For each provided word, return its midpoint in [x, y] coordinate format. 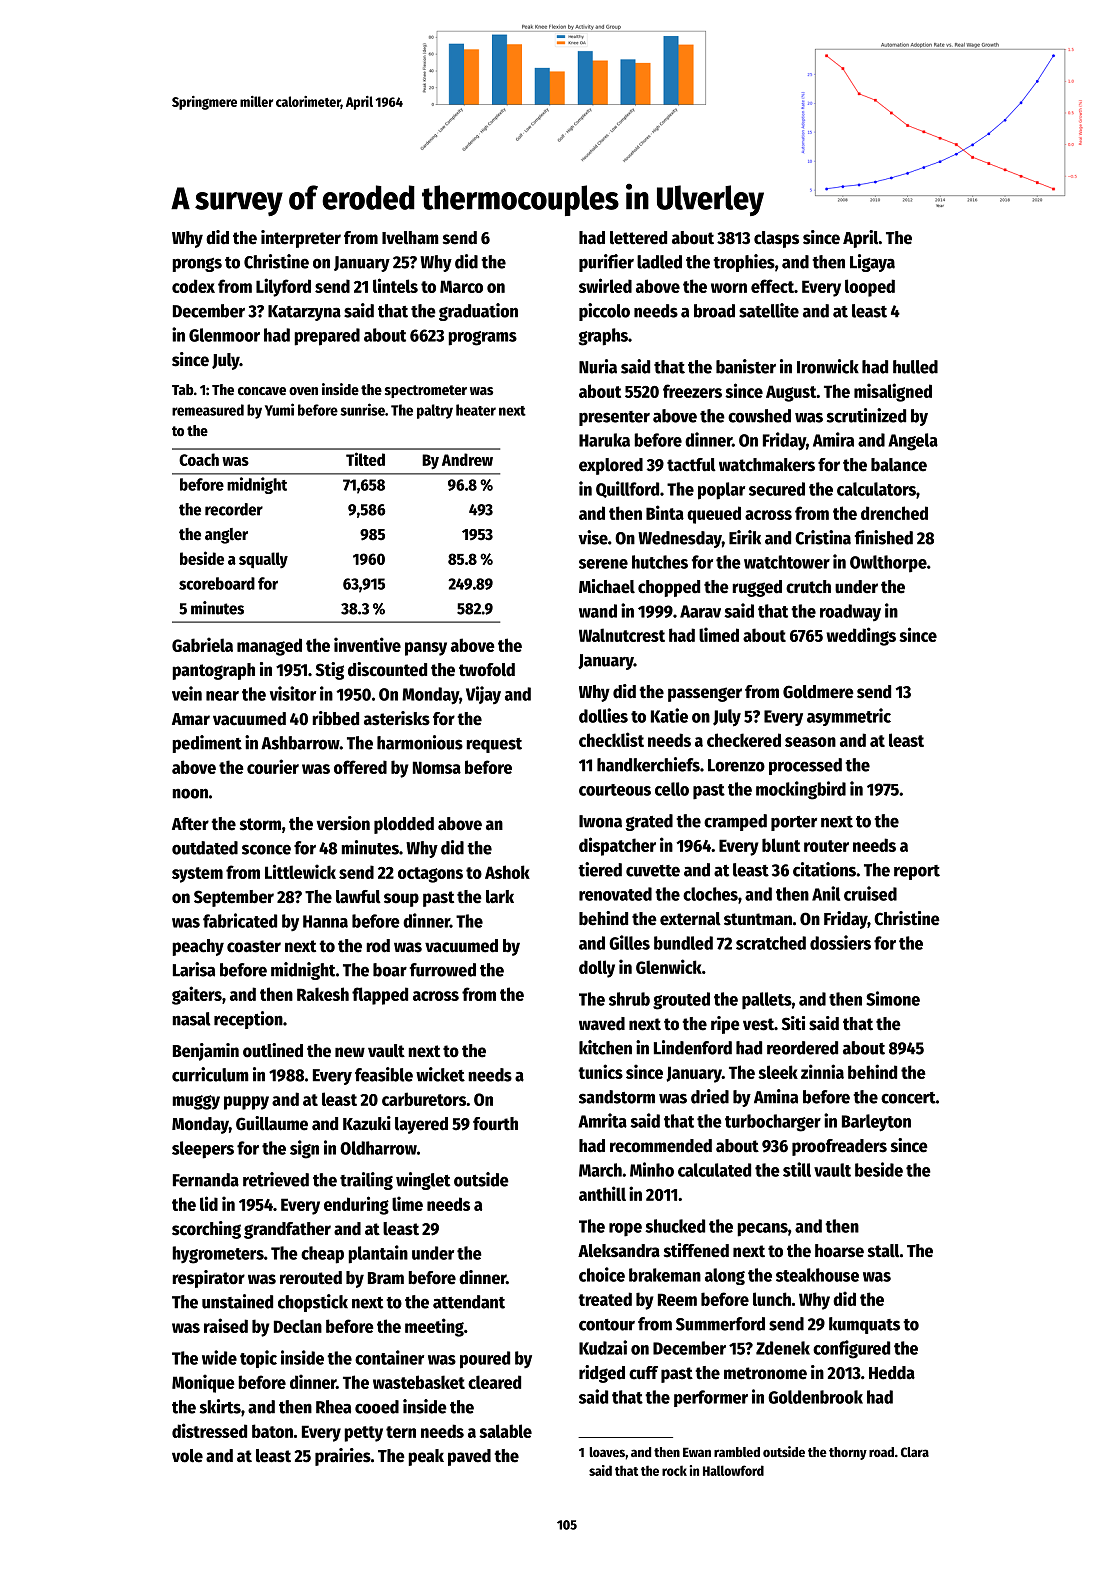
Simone [893, 998]
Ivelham [410, 238]
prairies [343, 1457]
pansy [426, 649]
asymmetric [849, 717]
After [190, 824]
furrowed [443, 970]
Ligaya [872, 263]
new [350, 1052]
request [494, 745]
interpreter [301, 239]
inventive [367, 644]
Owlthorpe [888, 564]
